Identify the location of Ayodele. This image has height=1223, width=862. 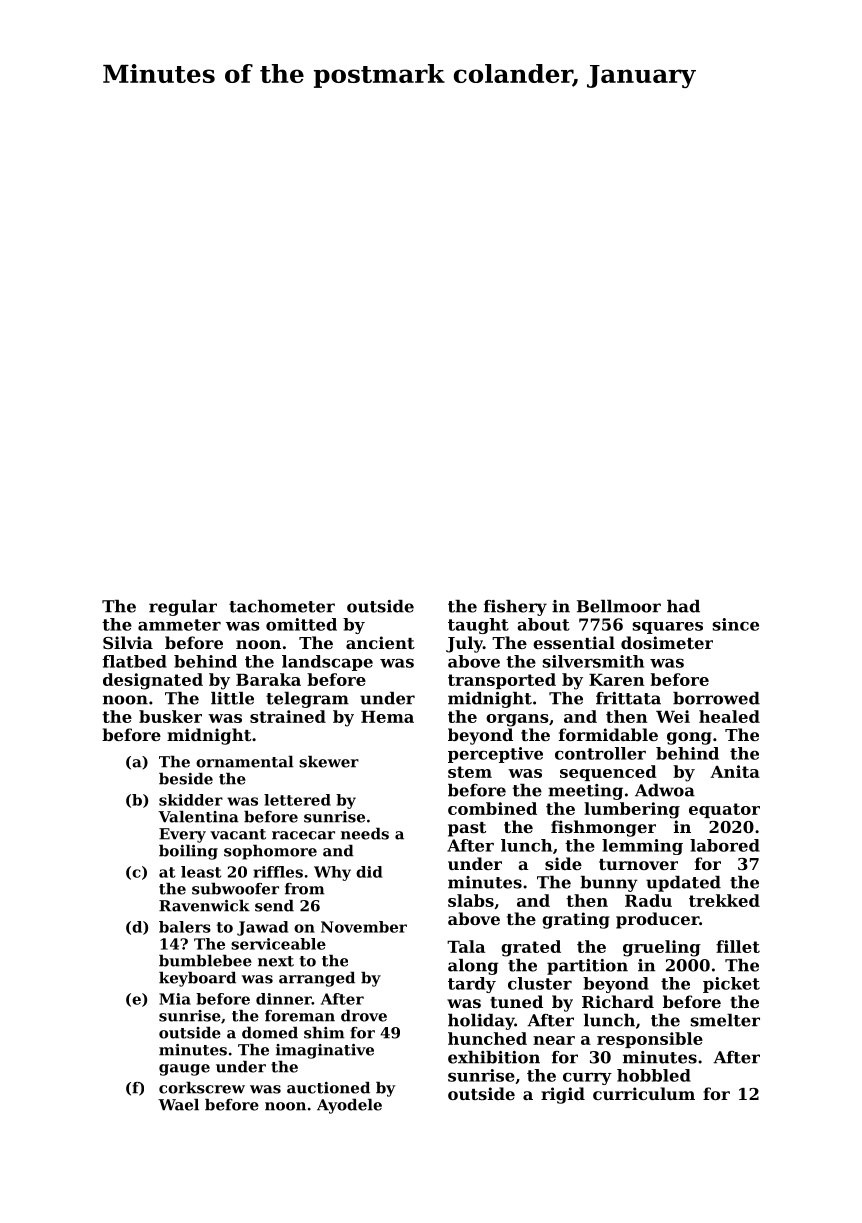
(349, 1106).
